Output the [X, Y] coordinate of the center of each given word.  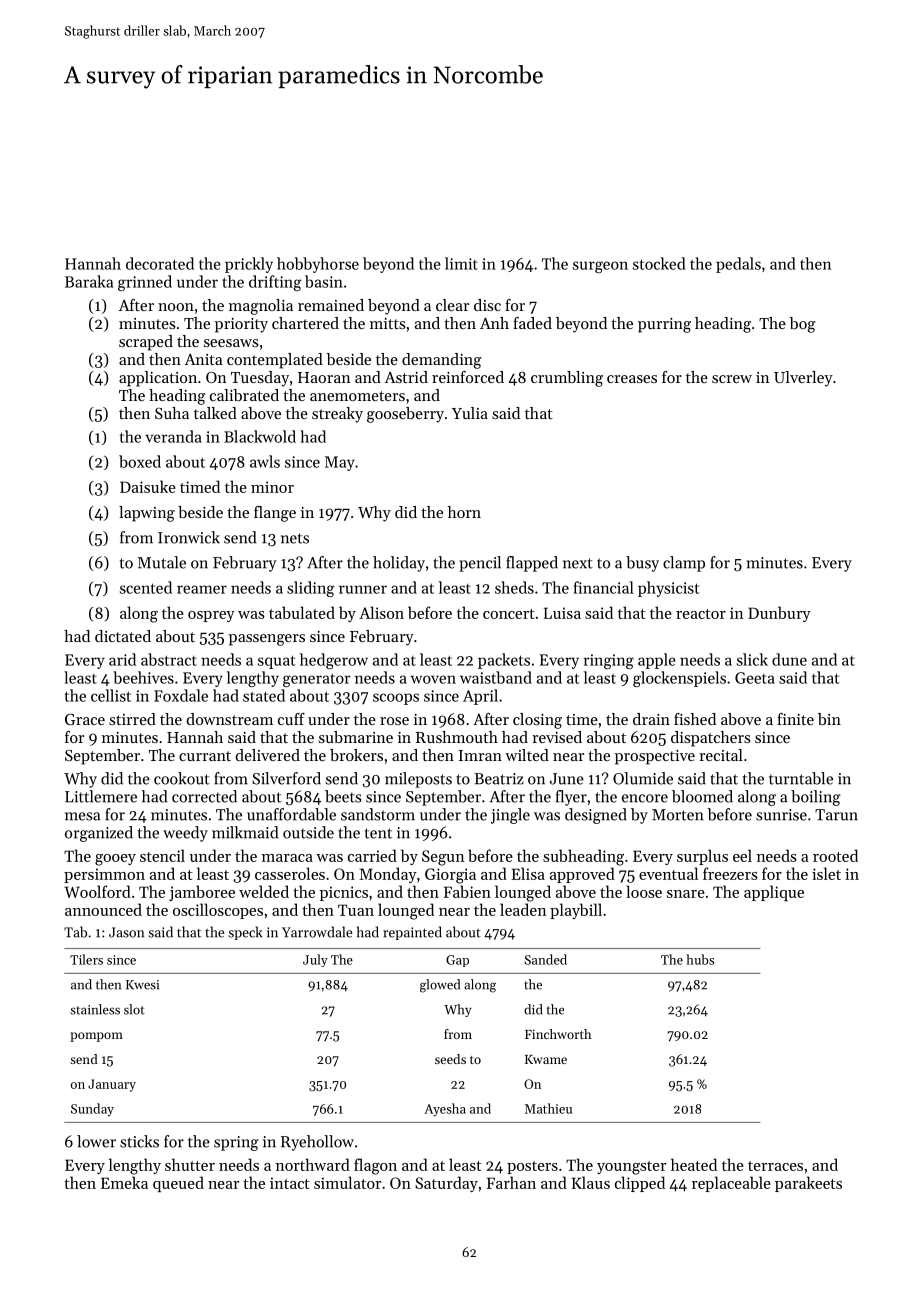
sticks [139, 1141]
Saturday [446, 1184]
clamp [684, 564]
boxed [140, 461]
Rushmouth [457, 737]
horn [464, 512]
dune [789, 659]
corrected [204, 796]
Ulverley [803, 379]
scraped [146, 343]
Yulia [470, 413]
